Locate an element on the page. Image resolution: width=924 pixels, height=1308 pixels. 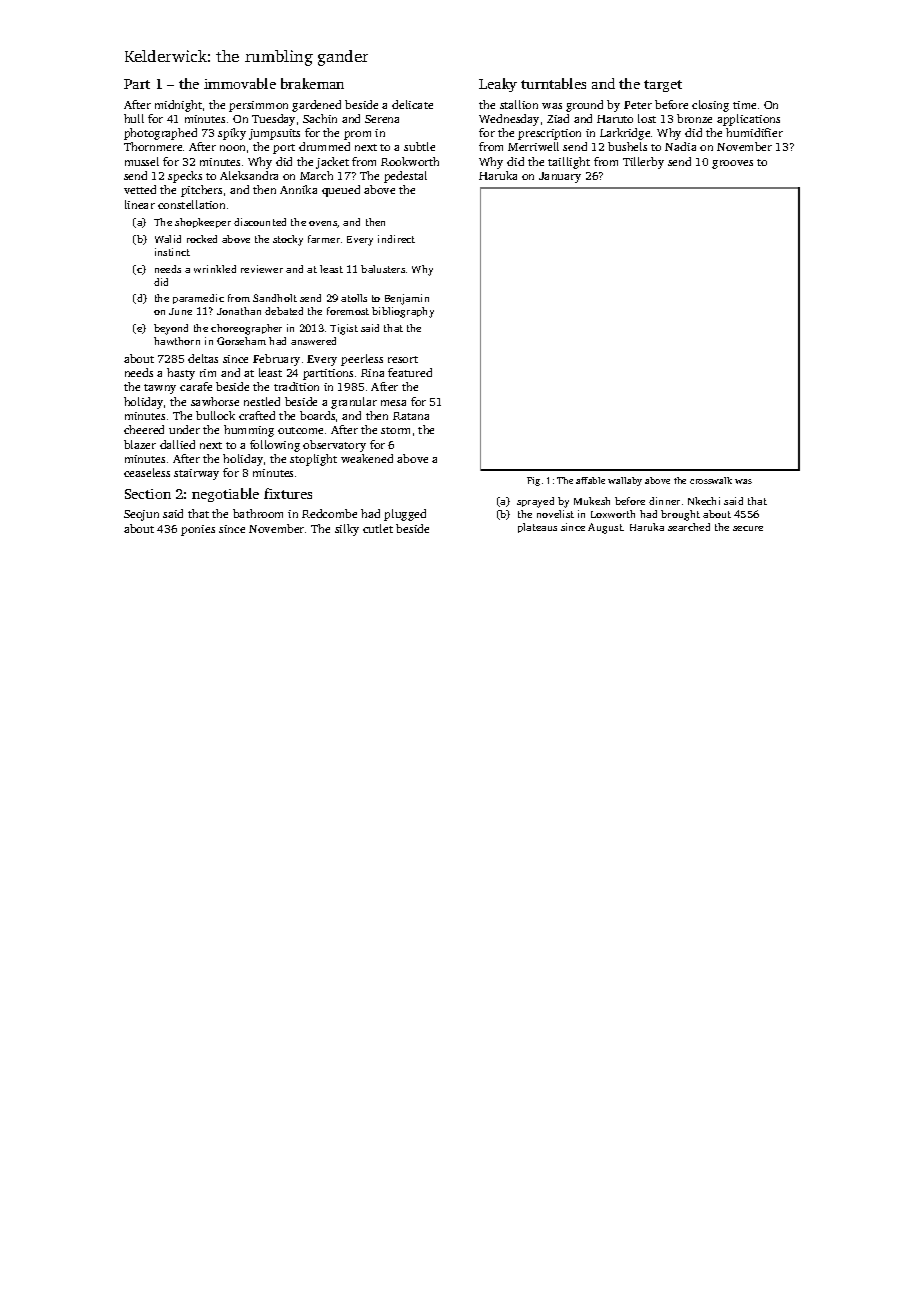
immovable is located at coordinates (240, 83).
